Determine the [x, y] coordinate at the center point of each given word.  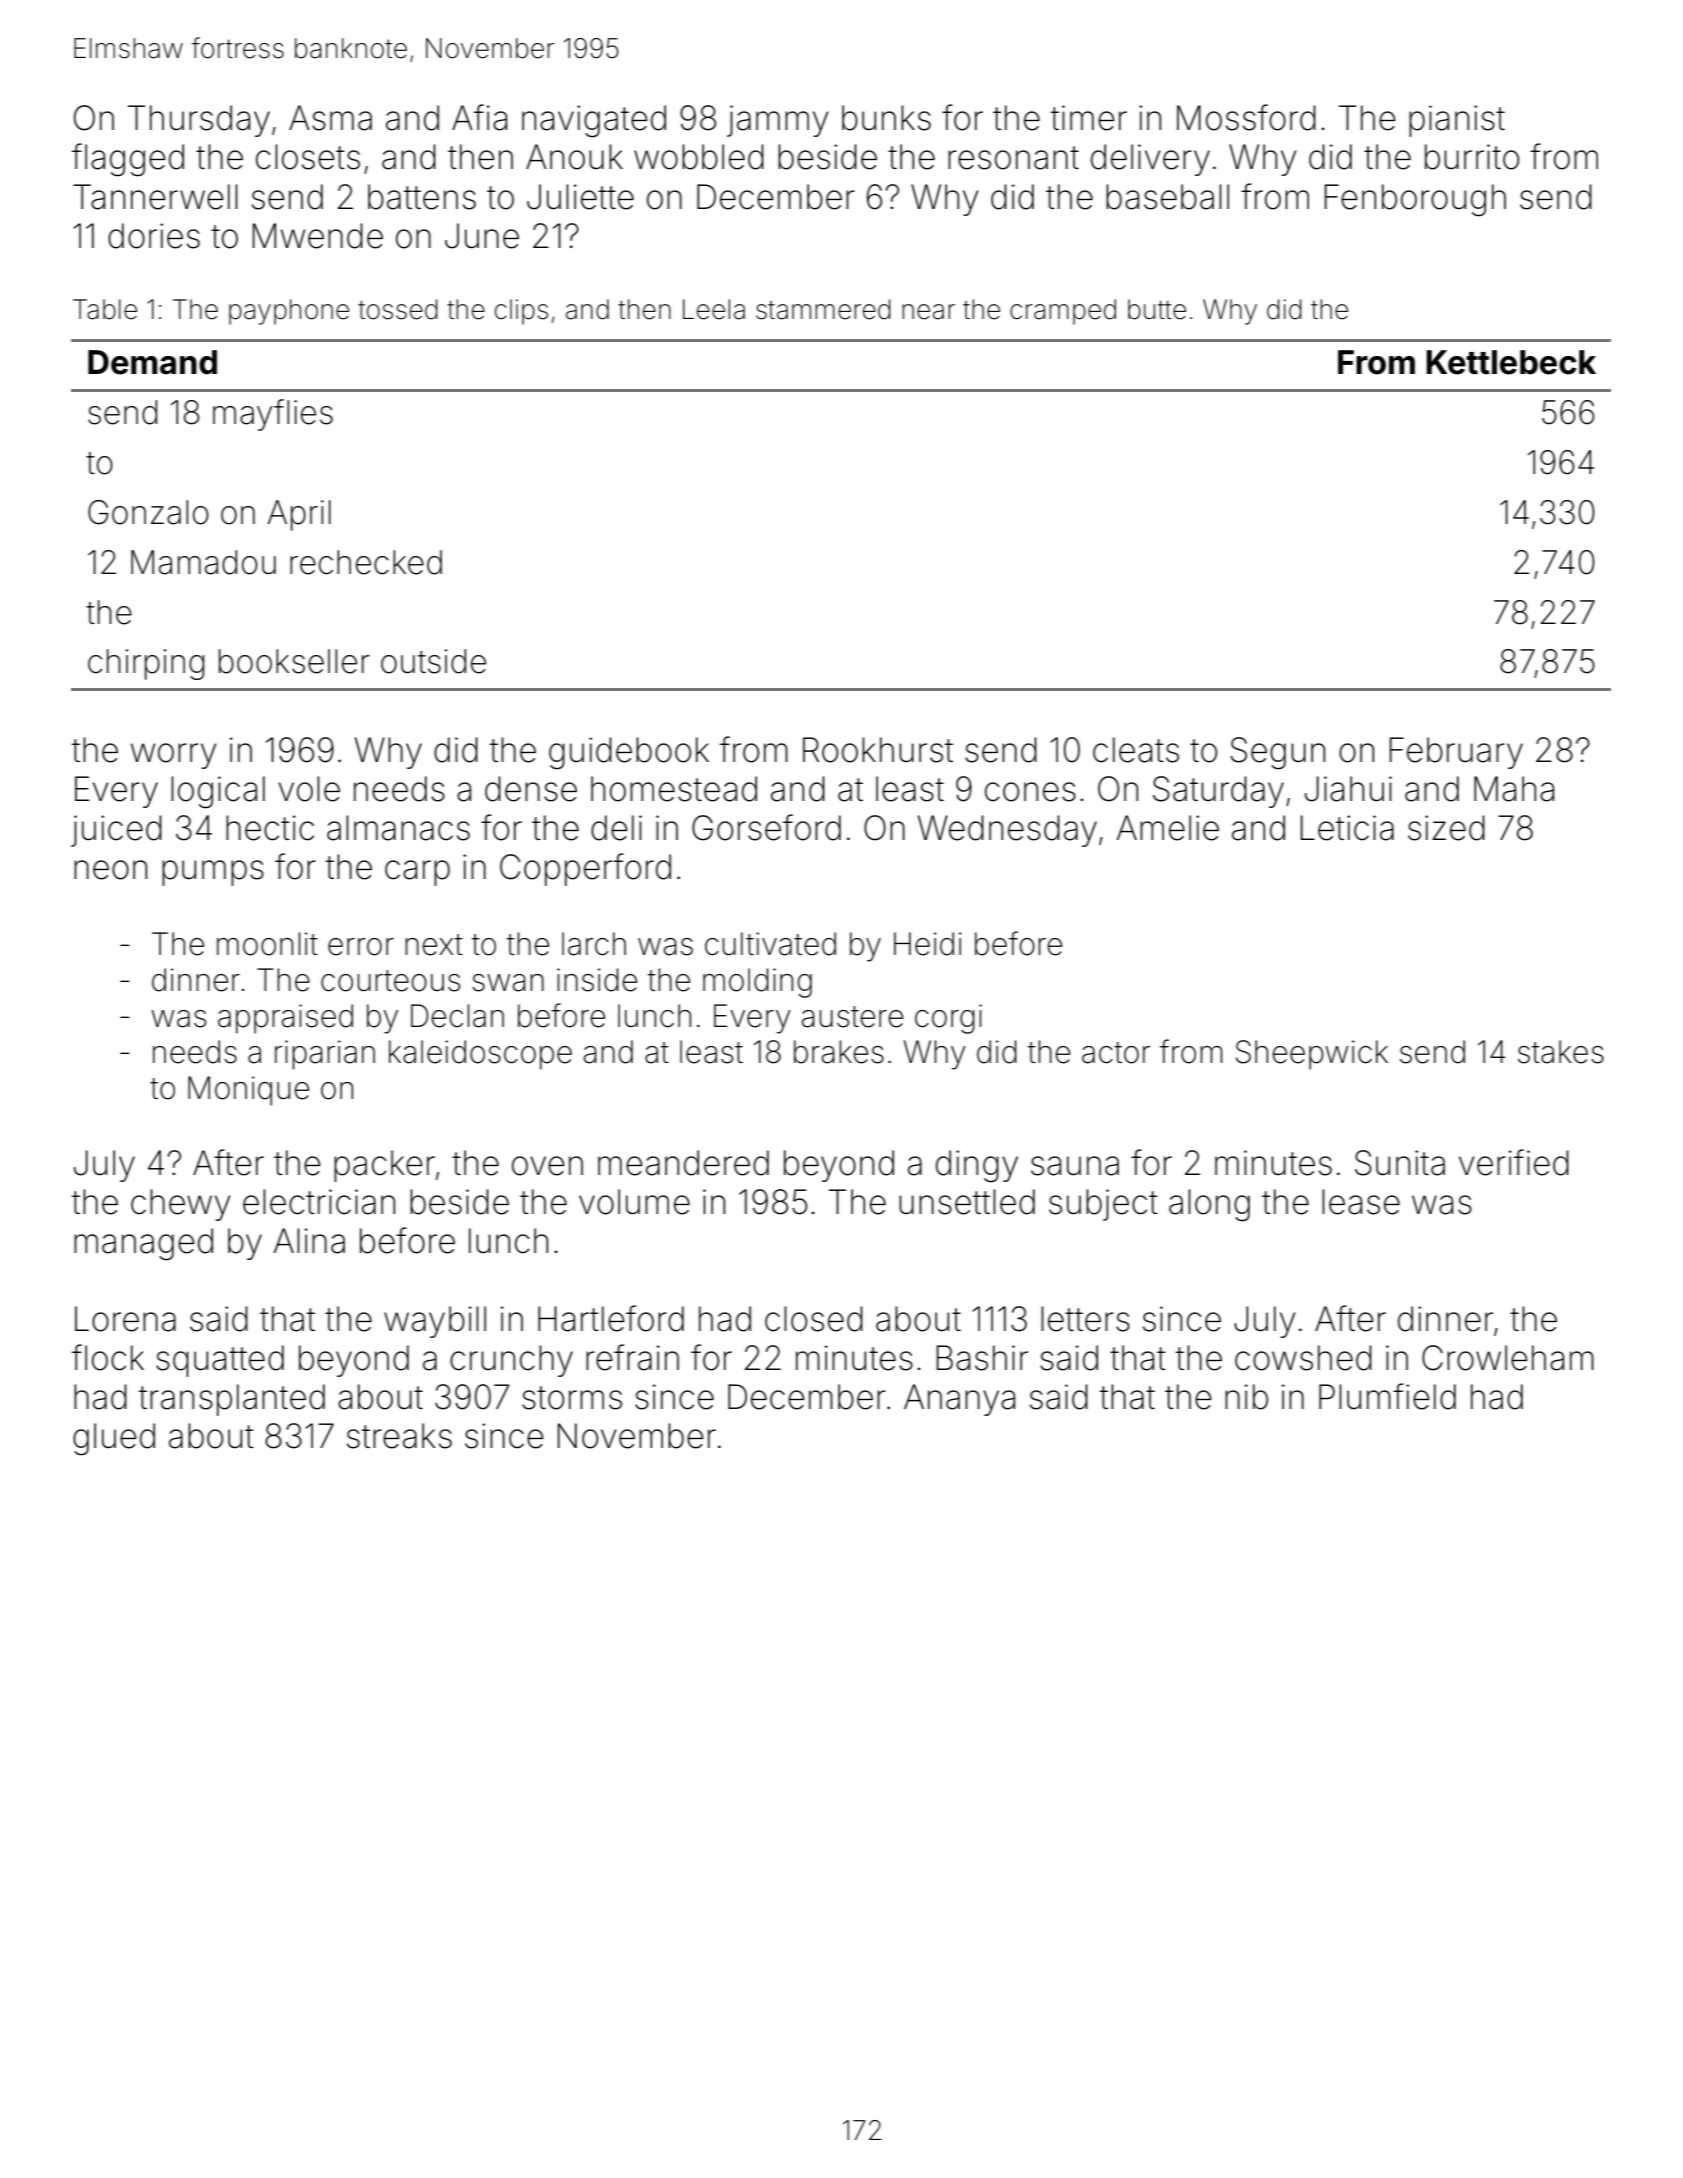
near [928, 312]
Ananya [959, 1400]
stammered [823, 309]
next [434, 945]
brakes [839, 1052]
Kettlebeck [1511, 362]
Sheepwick [1312, 1055]
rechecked [366, 562]
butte [1157, 309]
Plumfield [1387, 1396]
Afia [479, 117]
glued [114, 1439]
